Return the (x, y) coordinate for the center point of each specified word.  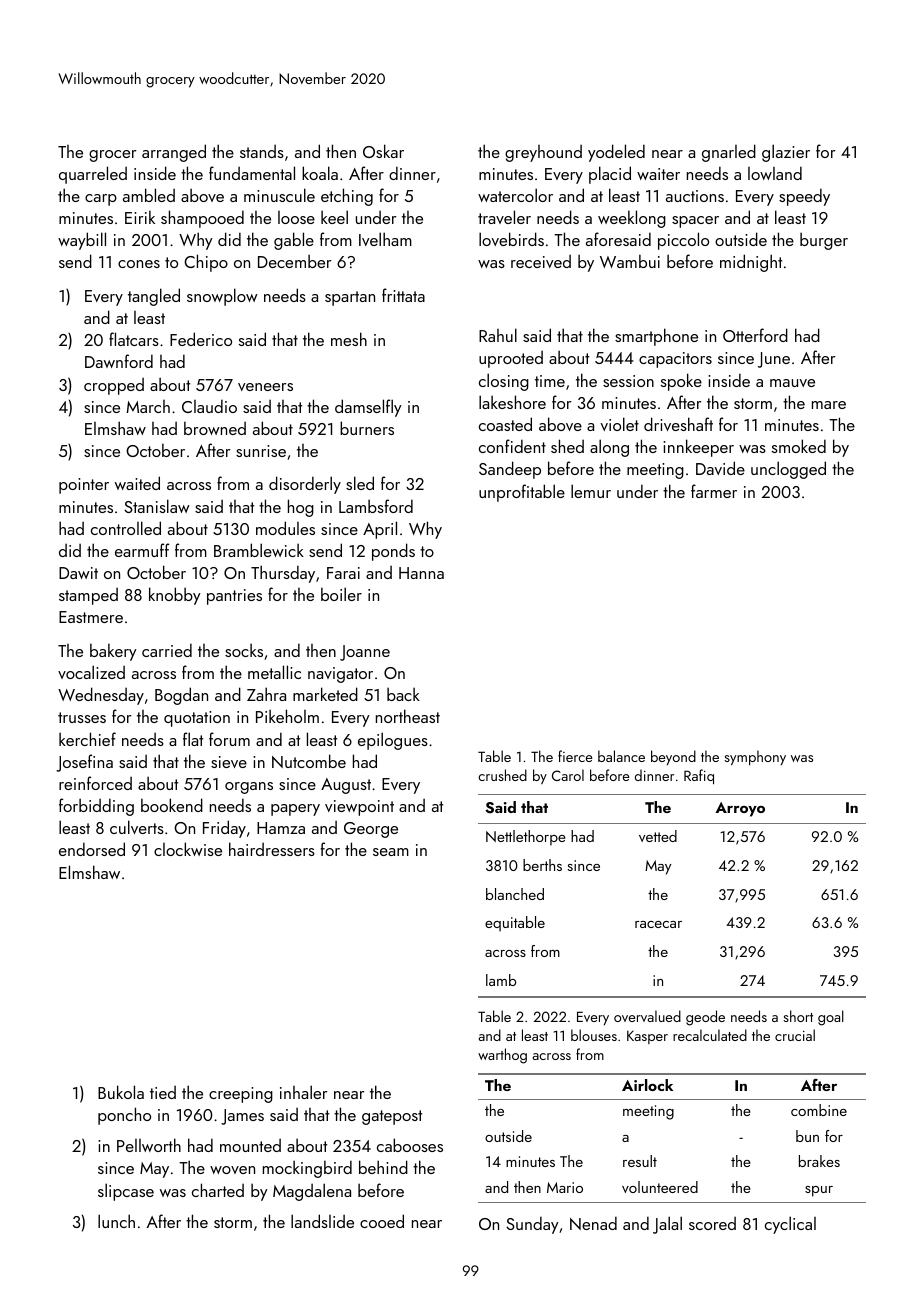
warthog (502, 1056)
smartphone (656, 337)
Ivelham (385, 239)
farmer (714, 491)
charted (218, 1190)
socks (244, 650)
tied (163, 1092)
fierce (575, 756)
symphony (755, 757)
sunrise (261, 451)
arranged (174, 153)
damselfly (368, 408)
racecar (658, 924)
